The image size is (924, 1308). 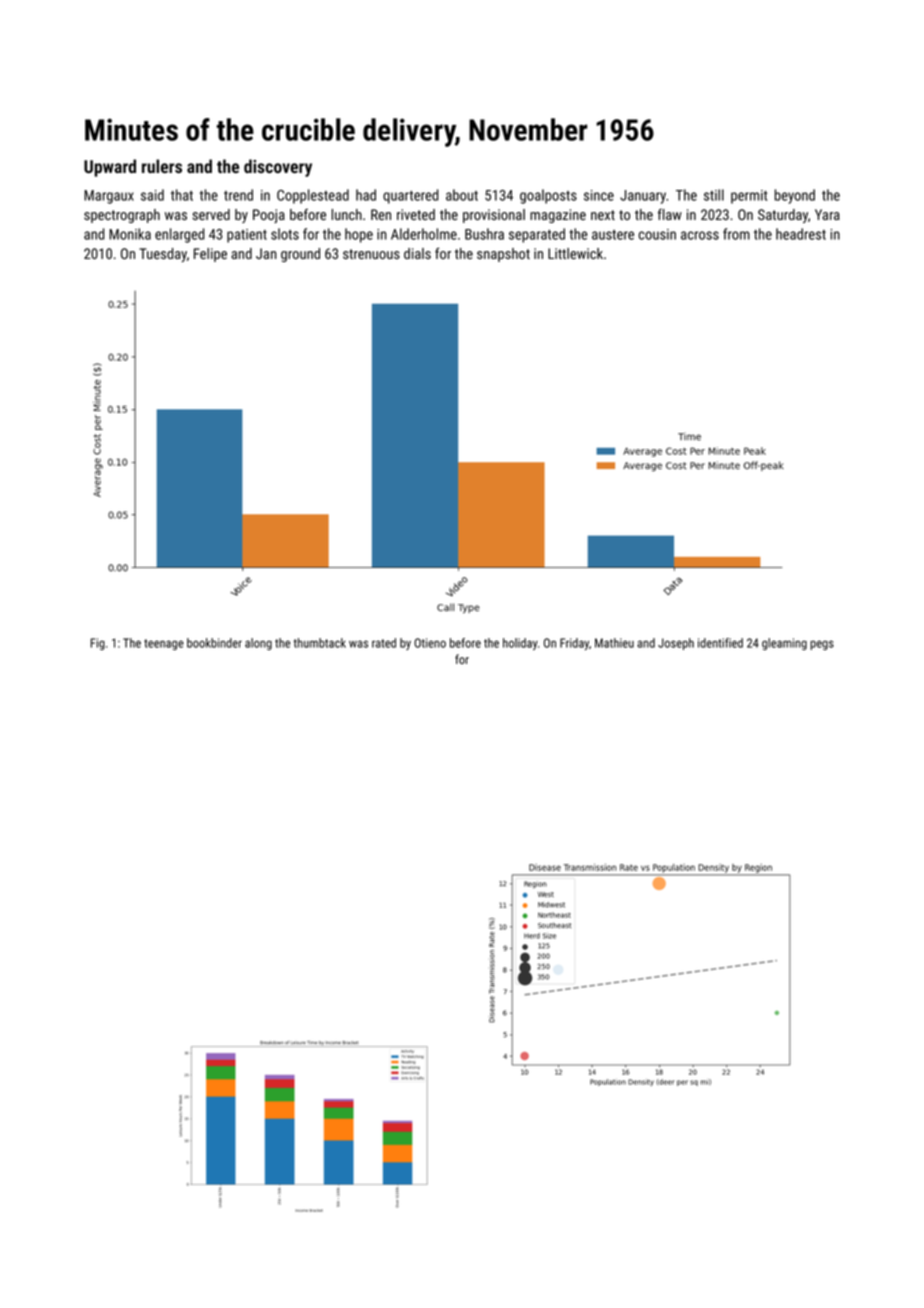 I want to click on Upward, so click(x=110, y=168).
